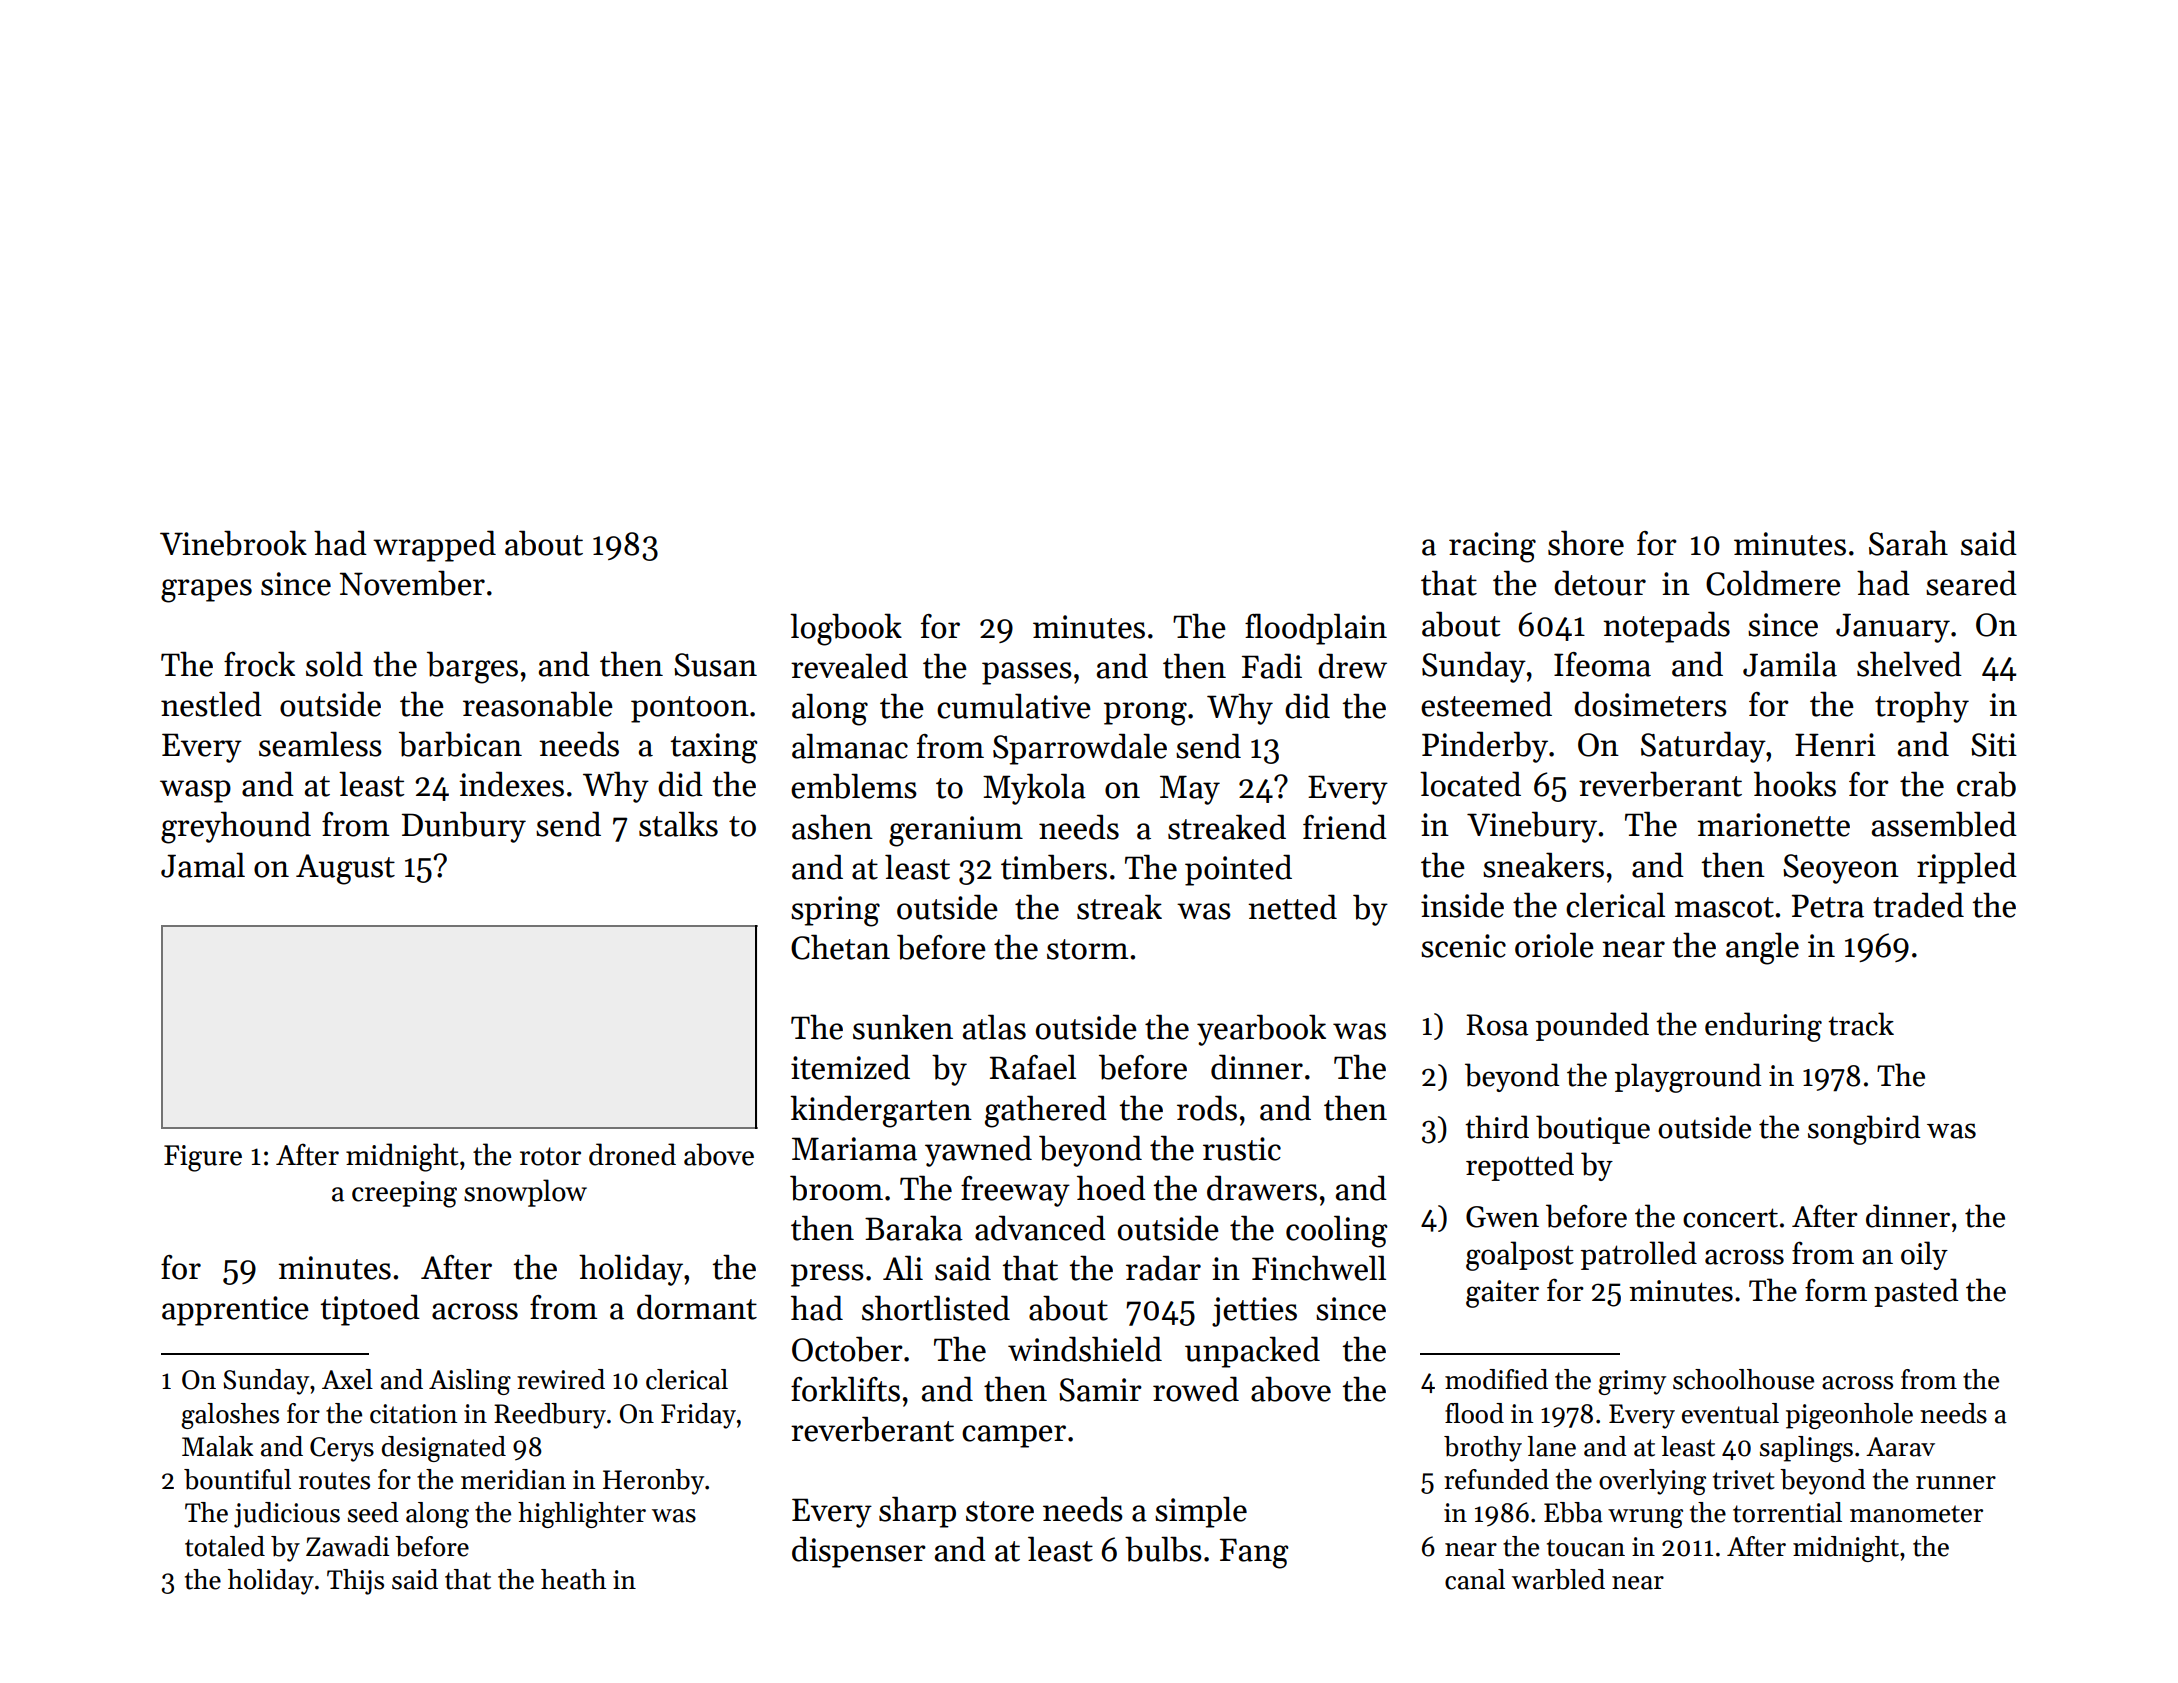 Image resolution: width=2178 pixels, height=1683 pixels. Describe the element at coordinates (840, 947) in the screenshot. I see `Chetan` at that location.
